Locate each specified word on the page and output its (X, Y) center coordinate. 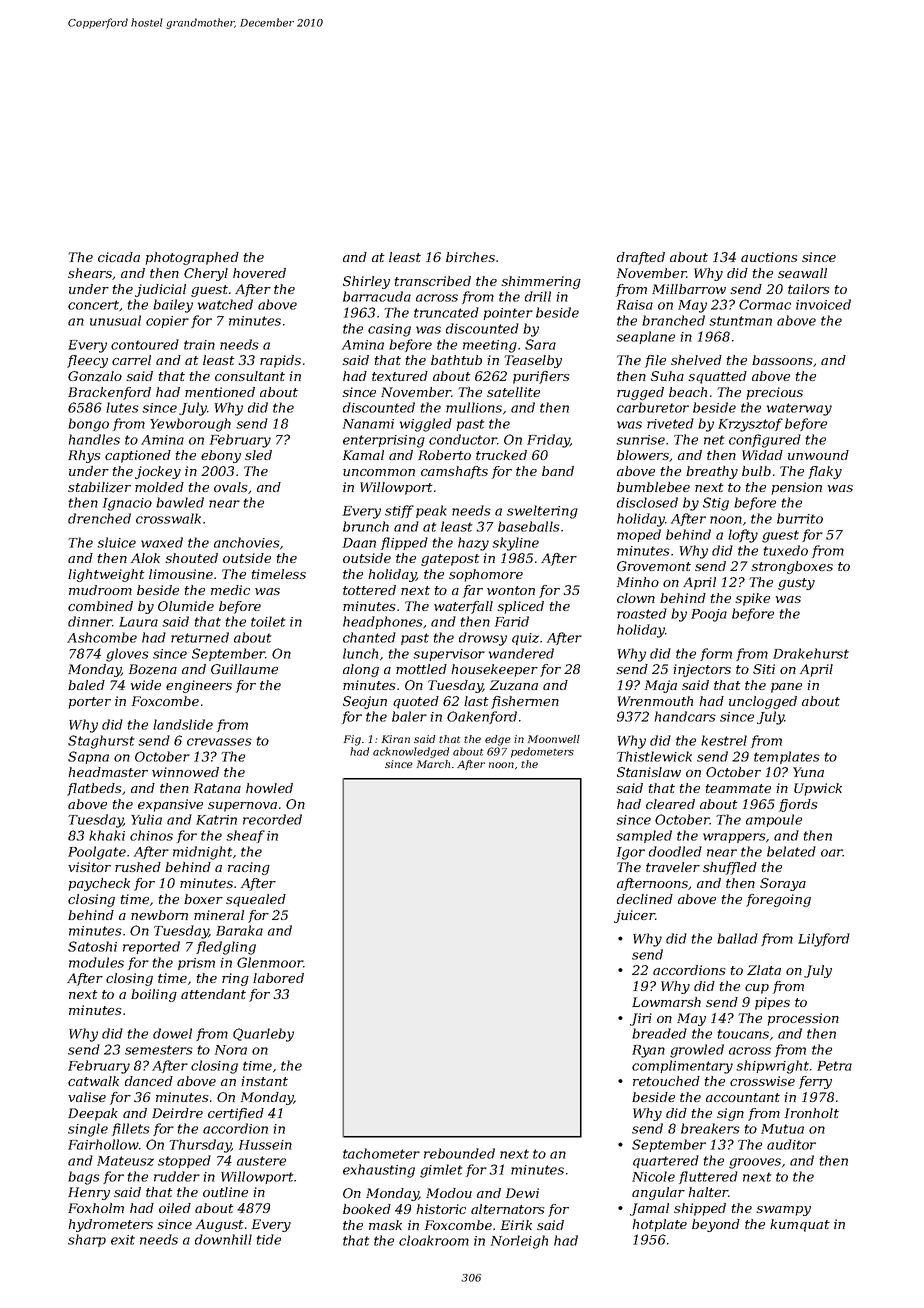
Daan (359, 543)
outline (225, 1192)
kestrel (724, 740)
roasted (642, 613)
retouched (666, 1081)
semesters (159, 1050)
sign (730, 1114)
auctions (769, 257)
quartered (666, 1161)
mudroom (100, 590)
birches (470, 257)
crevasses (219, 742)
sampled (644, 836)
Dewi (522, 1193)
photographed (192, 258)
